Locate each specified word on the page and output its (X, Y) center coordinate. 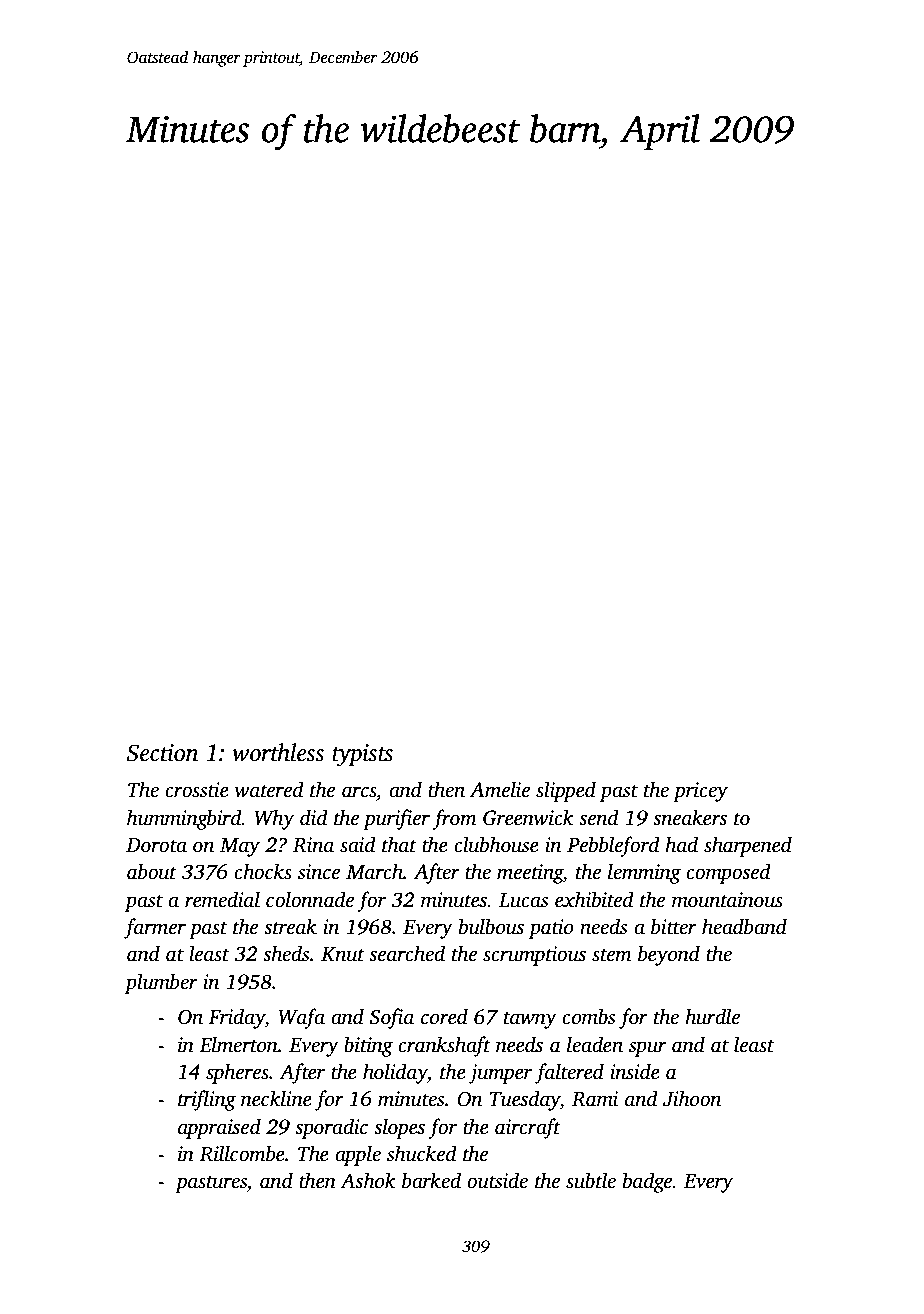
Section (162, 753)
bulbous (491, 926)
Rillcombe (242, 1153)
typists (362, 755)
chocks (263, 871)
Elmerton (238, 1044)
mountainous (727, 900)
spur (648, 1049)
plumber (161, 983)
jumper (500, 1074)
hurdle (712, 1016)
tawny (530, 1020)
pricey (700, 792)
